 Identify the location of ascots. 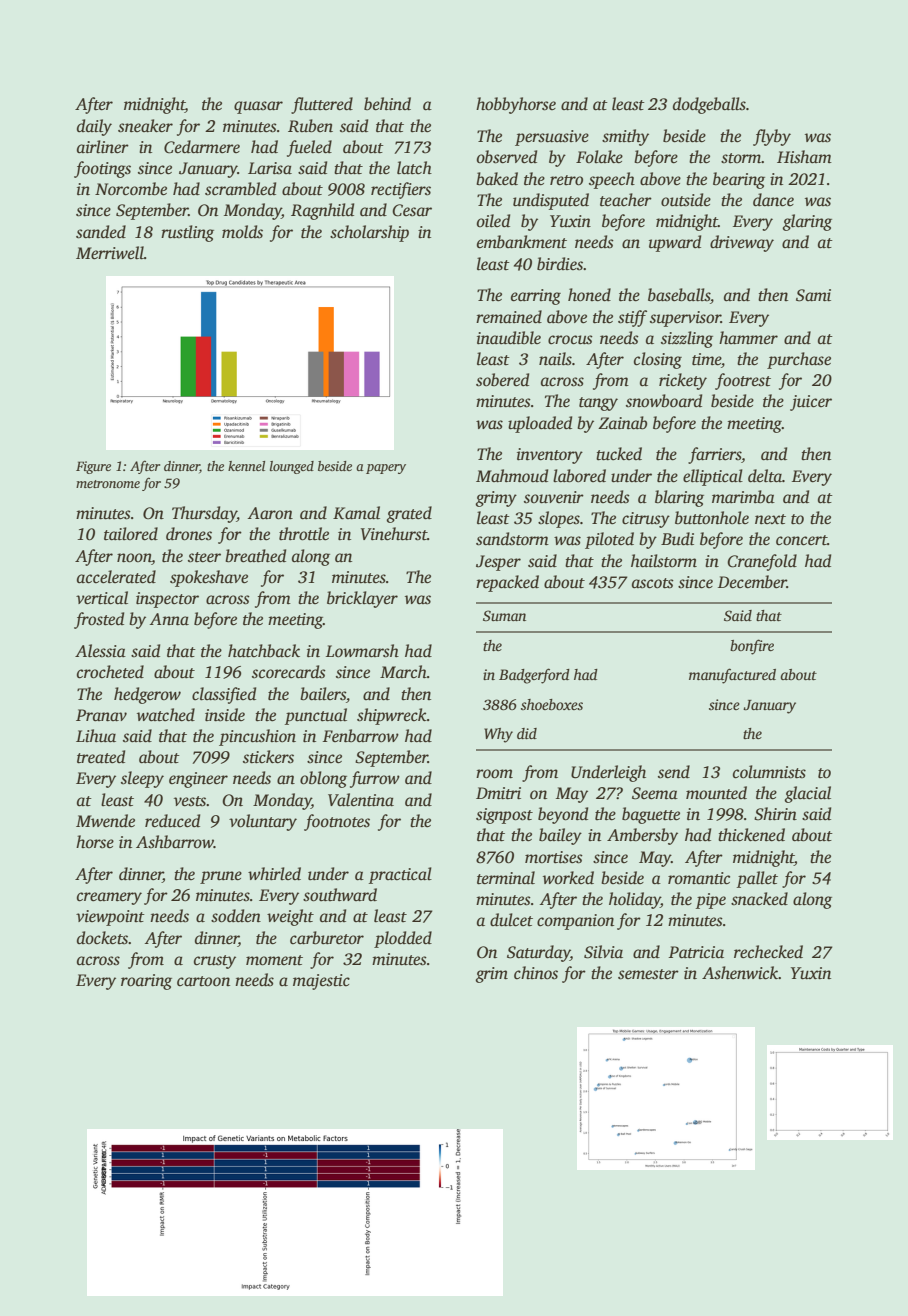
(653, 583).
